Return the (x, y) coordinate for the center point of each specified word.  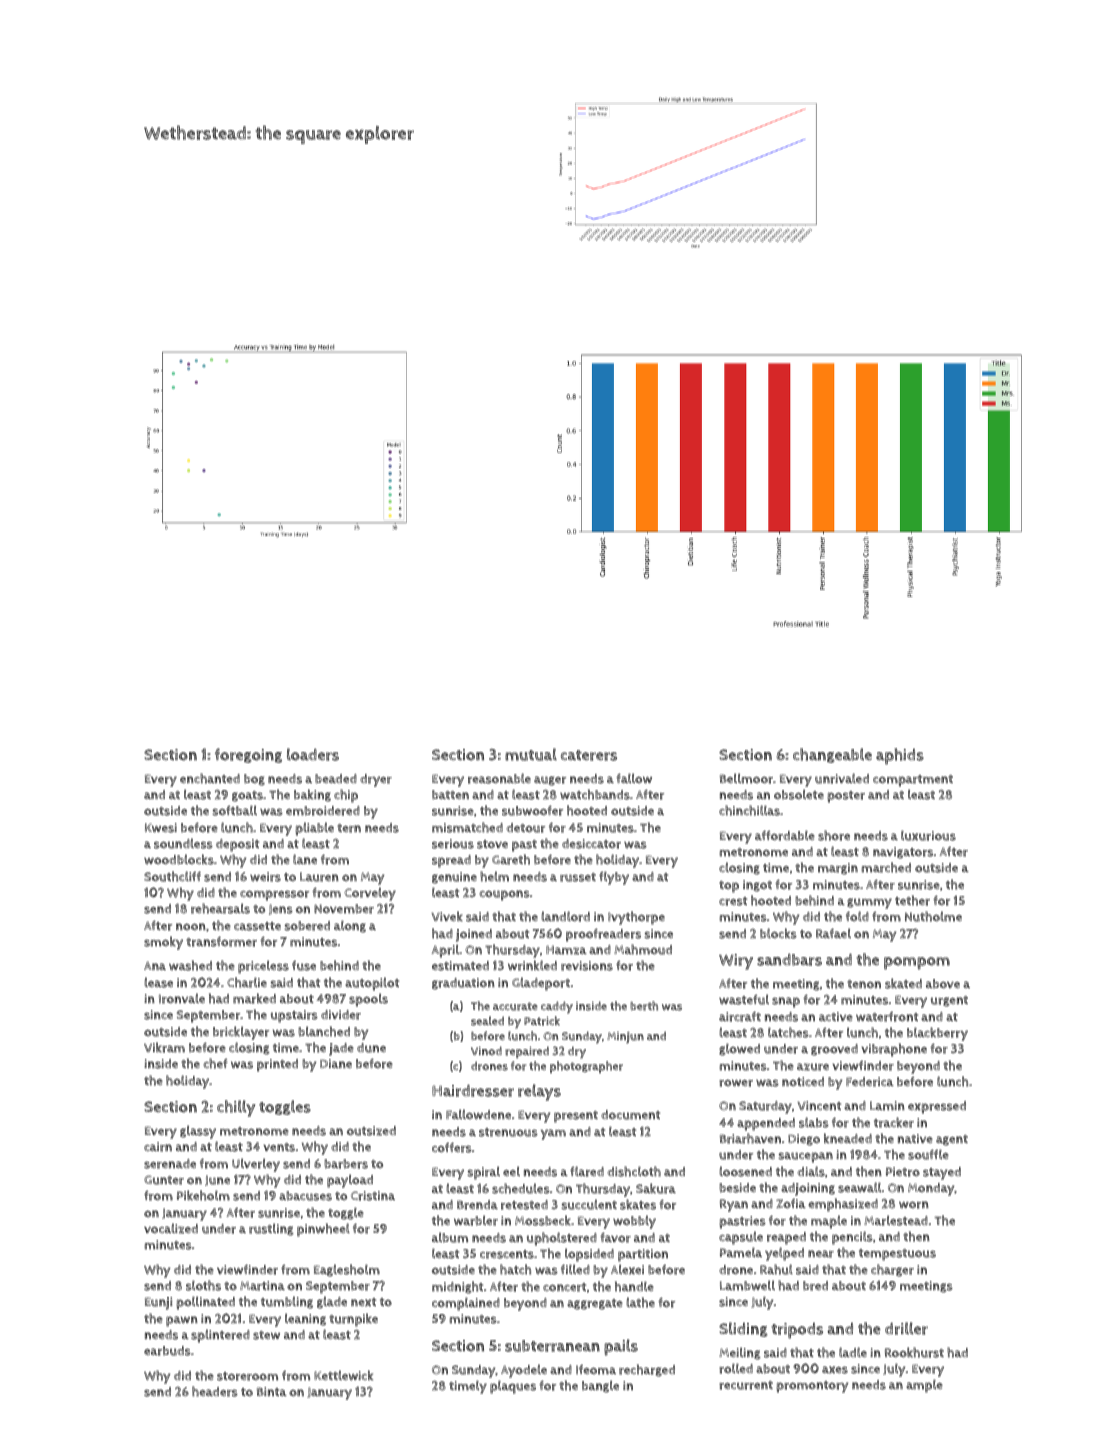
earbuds (167, 1351)
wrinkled (532, 965)
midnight (457, 1287)
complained (466, 1304)
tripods (797, 1331)
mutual (531, 754)
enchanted (210, 778)
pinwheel (323, 1230)
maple (829, 1222)
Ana (155, 965)
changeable (832, 755)
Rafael (833, 933)
